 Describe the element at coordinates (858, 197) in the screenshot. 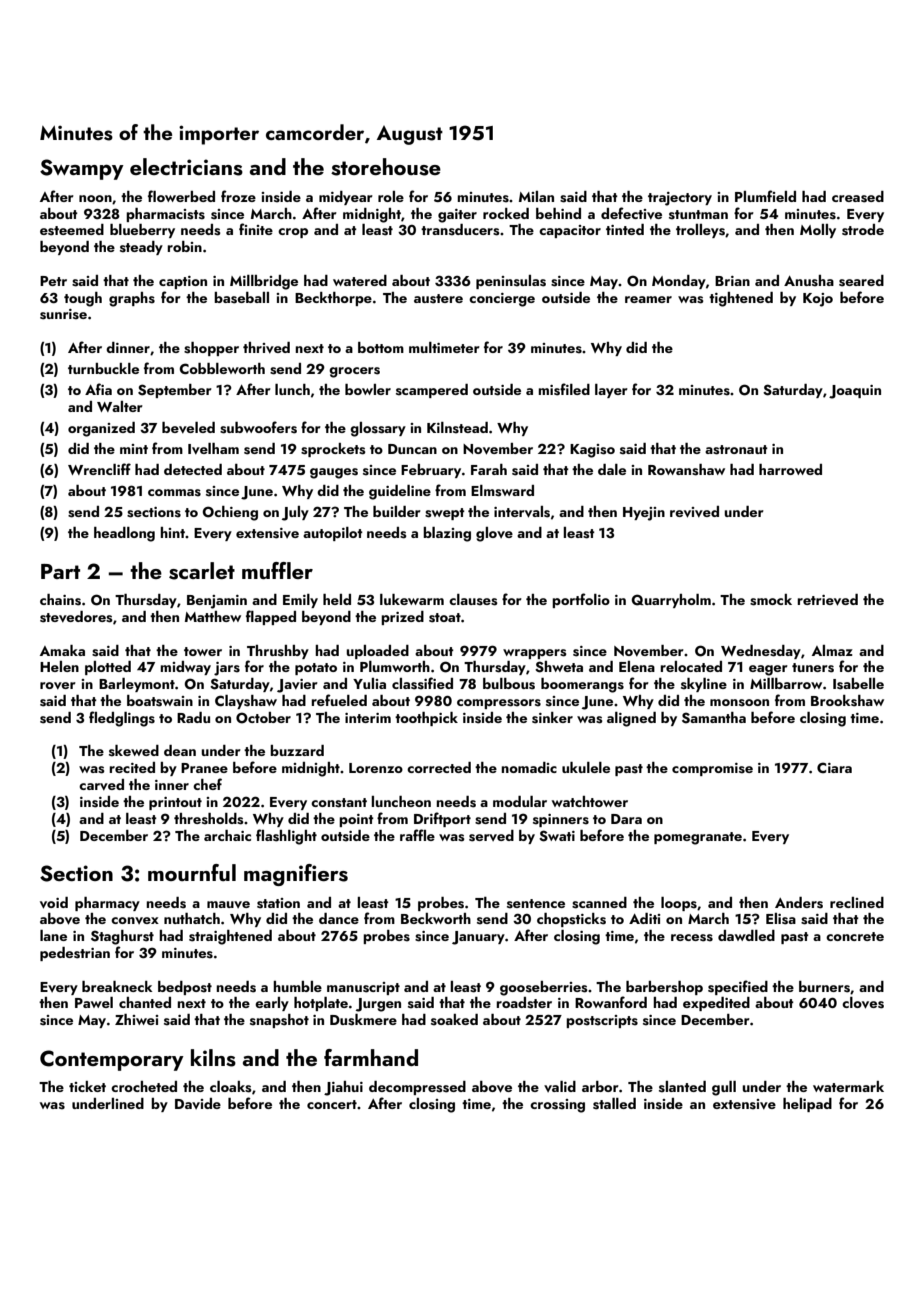

I see `creased` at that location.
